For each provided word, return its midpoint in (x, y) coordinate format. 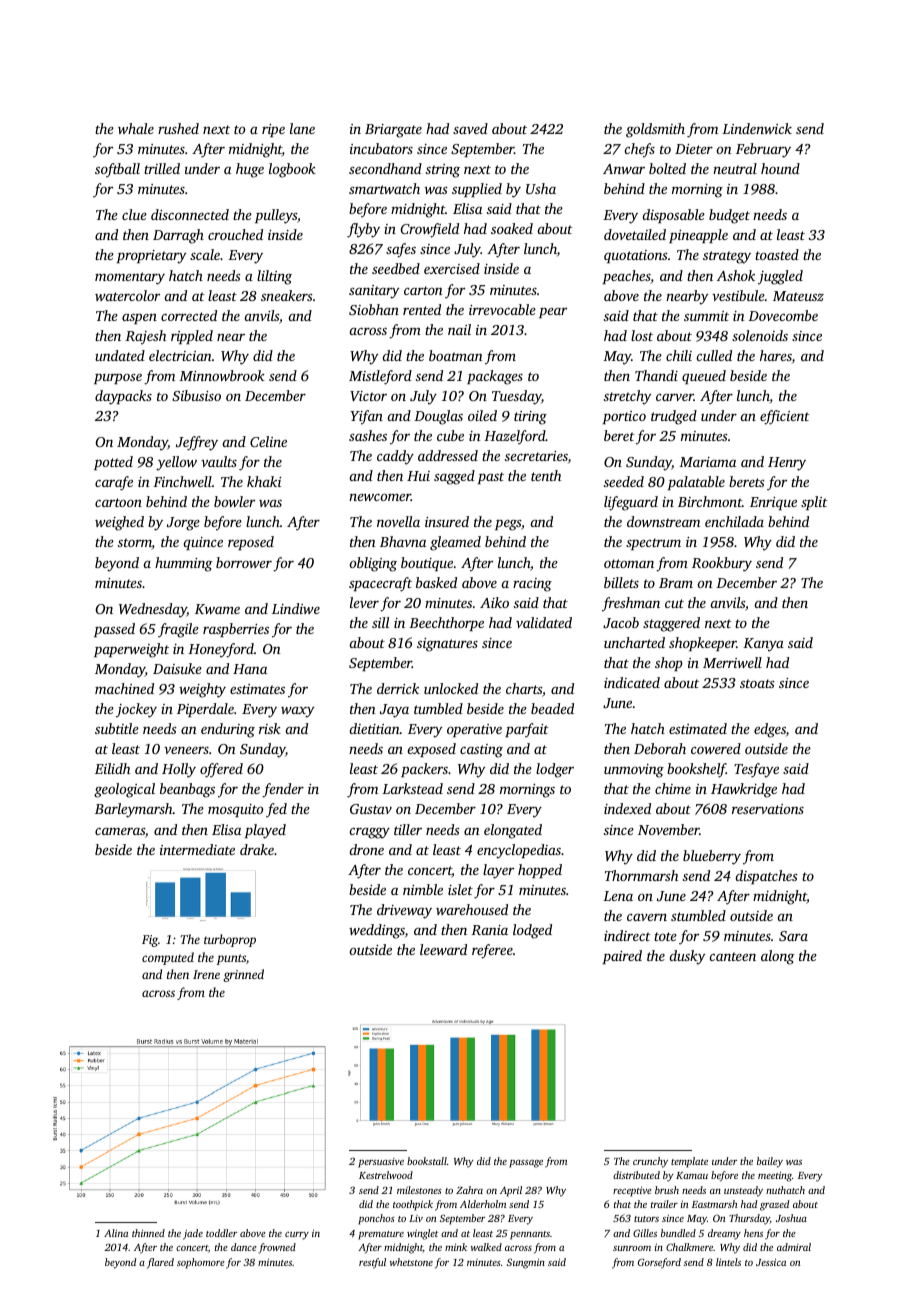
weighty (202, 690)
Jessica (771, 1262)
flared (160, 1263)
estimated (698, 728)
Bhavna (403, 541)
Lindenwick (757, 128)
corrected (189, 315)
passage (526, 1164)
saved (470, 128)
